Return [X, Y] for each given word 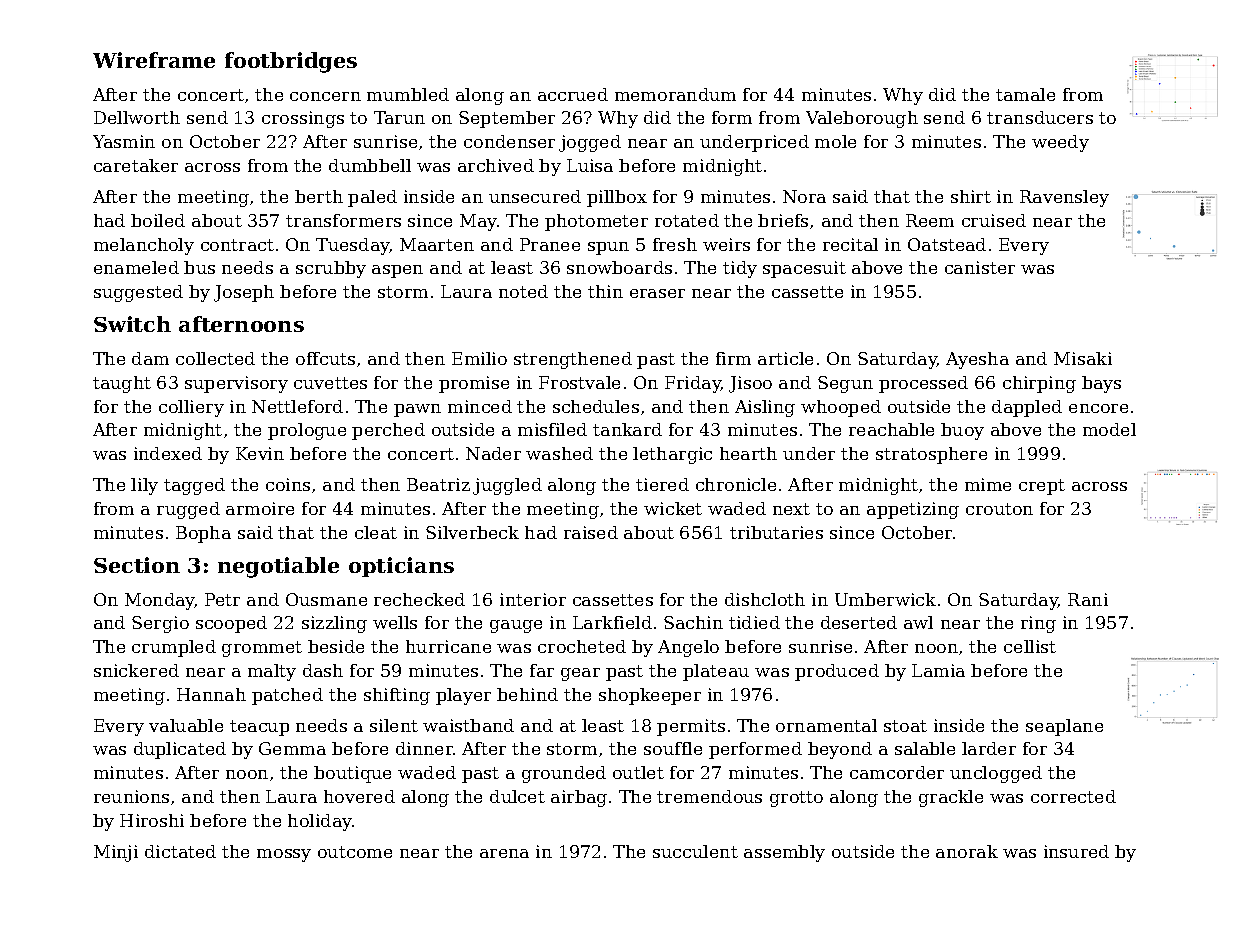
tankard [627, 429]
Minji [116, 853]
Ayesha [977, 360]
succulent [695, 851]
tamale [1025, 94]
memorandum [675, 94]
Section [137, 565]
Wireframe [154, 60]
